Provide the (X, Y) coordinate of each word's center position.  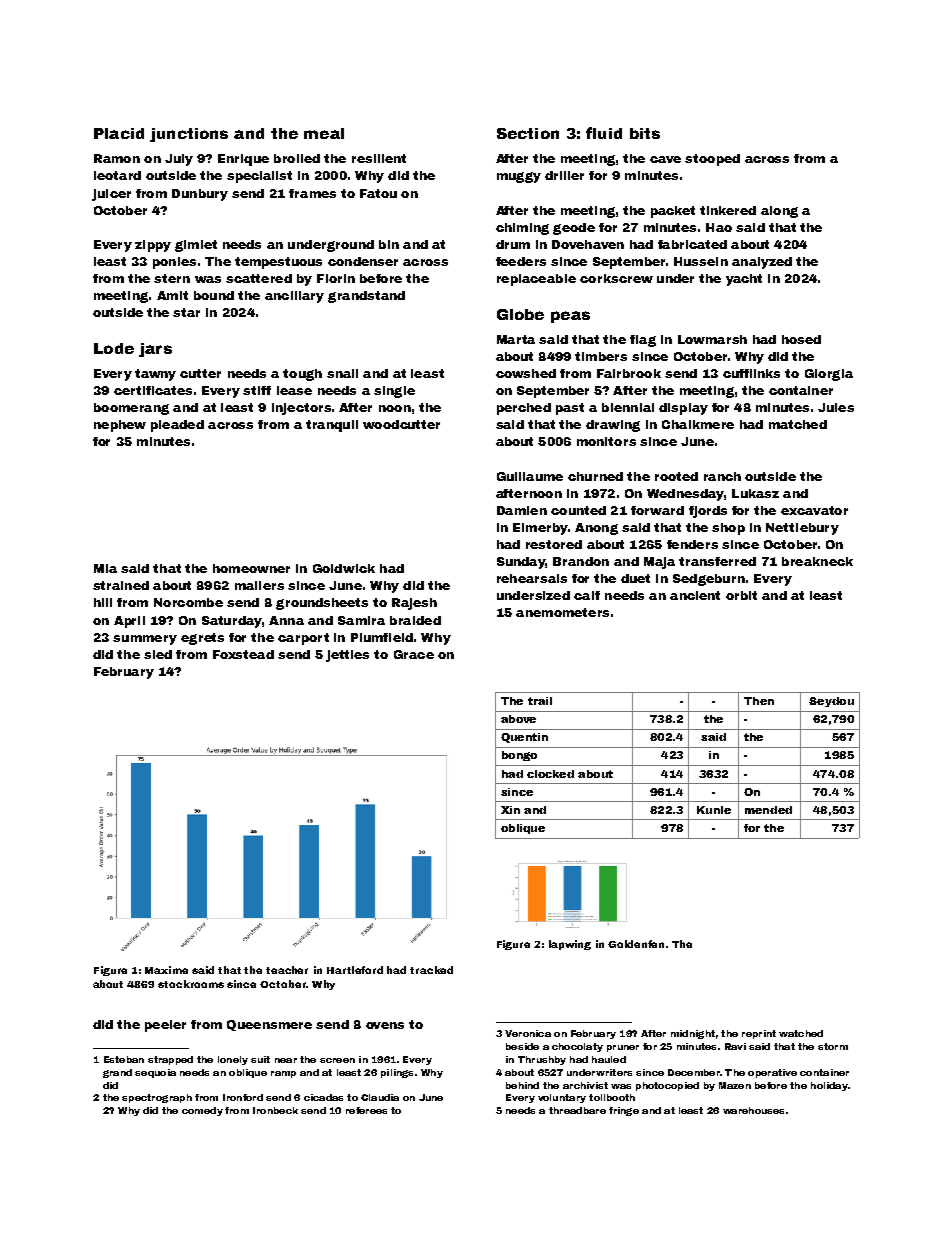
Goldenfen (636, 944)
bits (645, 133)
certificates (153, 390)
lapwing (570, 945)
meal (324, 133)
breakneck (817, 561)
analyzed (762, 263)
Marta (516, 339)
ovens (385, 1025)
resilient (379, 158)
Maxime (166, 970)
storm (833, 1046)
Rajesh (414, 604)
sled (158, 654)
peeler (165, 1026)
